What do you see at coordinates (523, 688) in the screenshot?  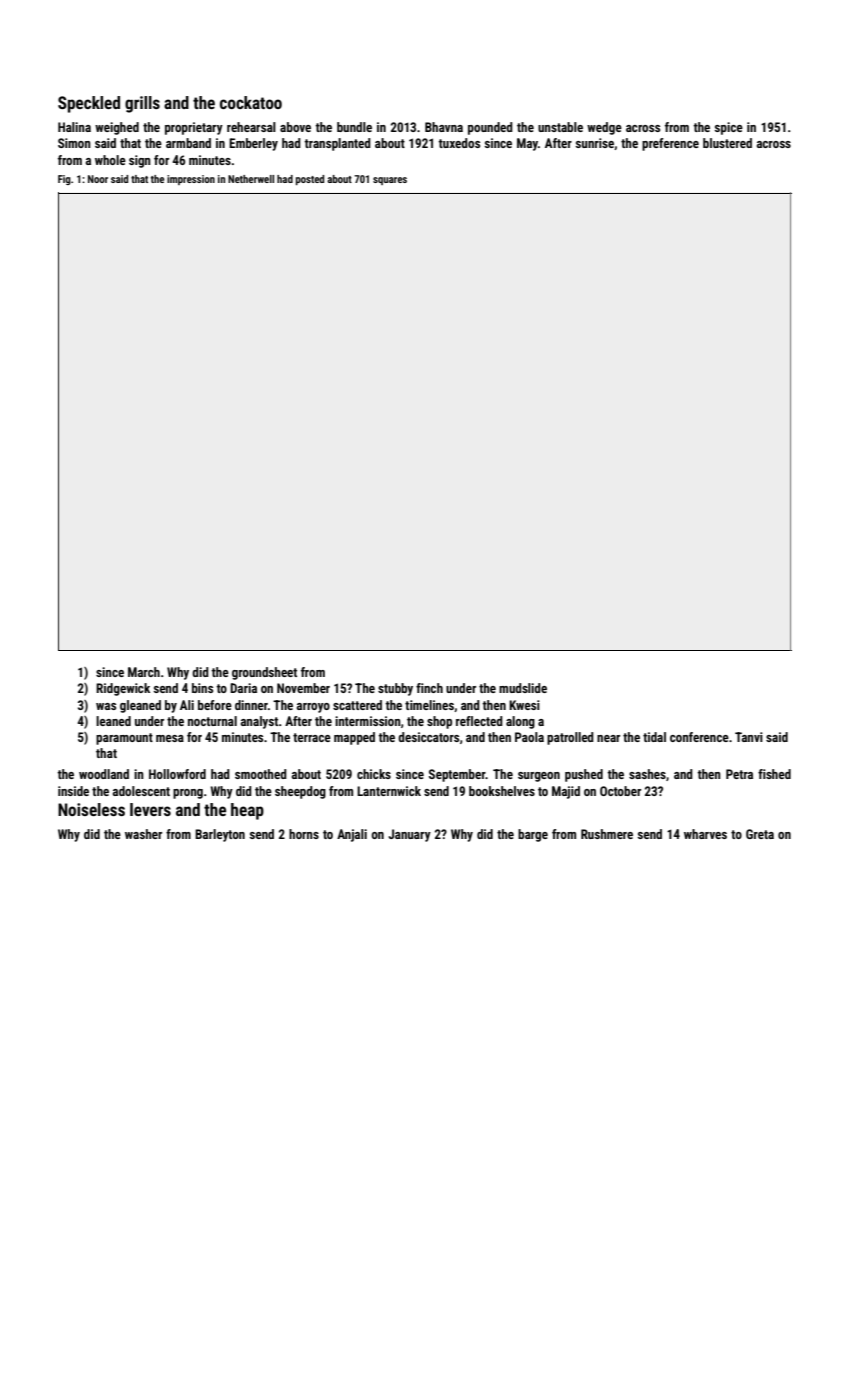 I see `mudslide` at bounding box center [523, 688].
